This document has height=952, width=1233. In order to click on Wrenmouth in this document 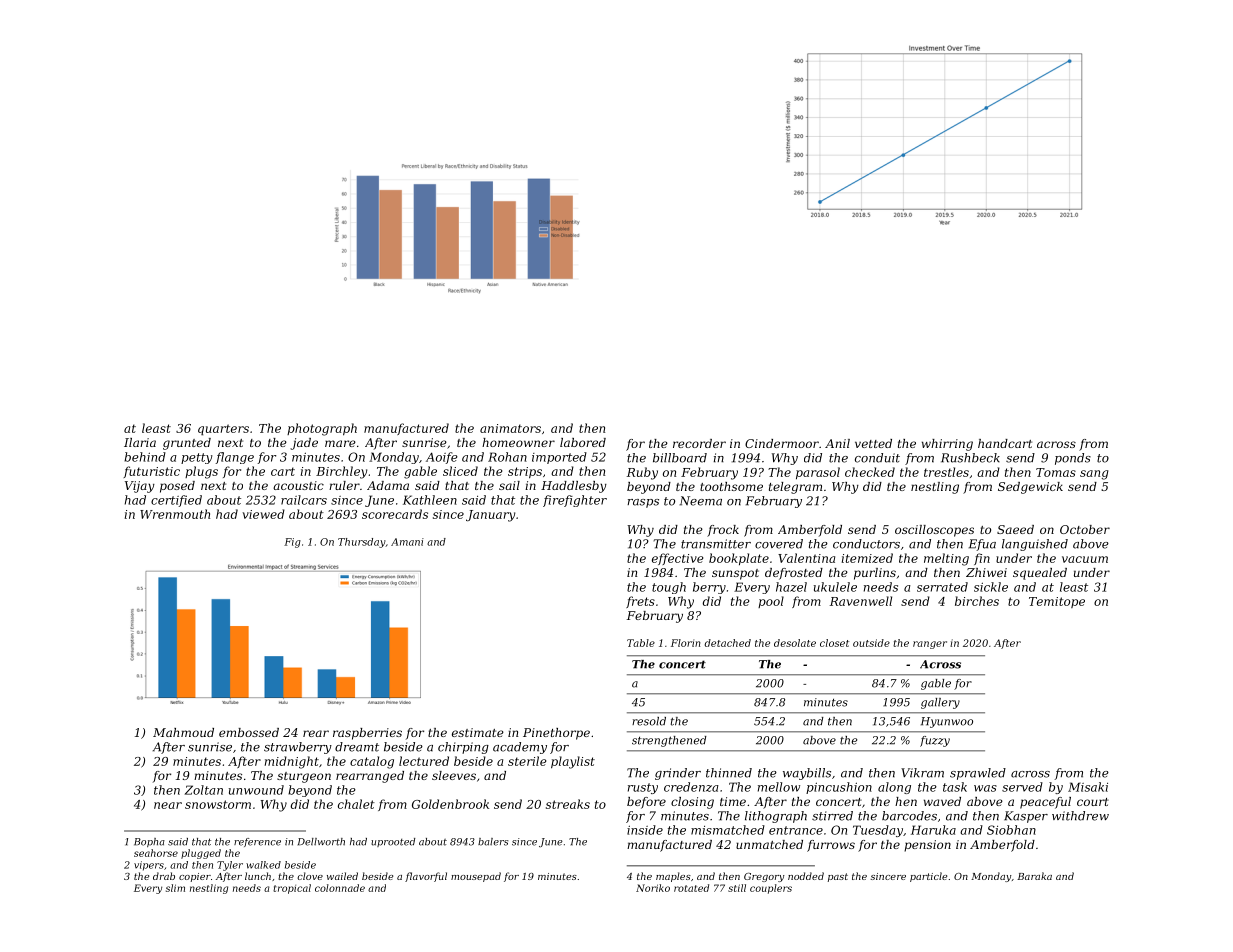, I will do `click(175, 514)`.
